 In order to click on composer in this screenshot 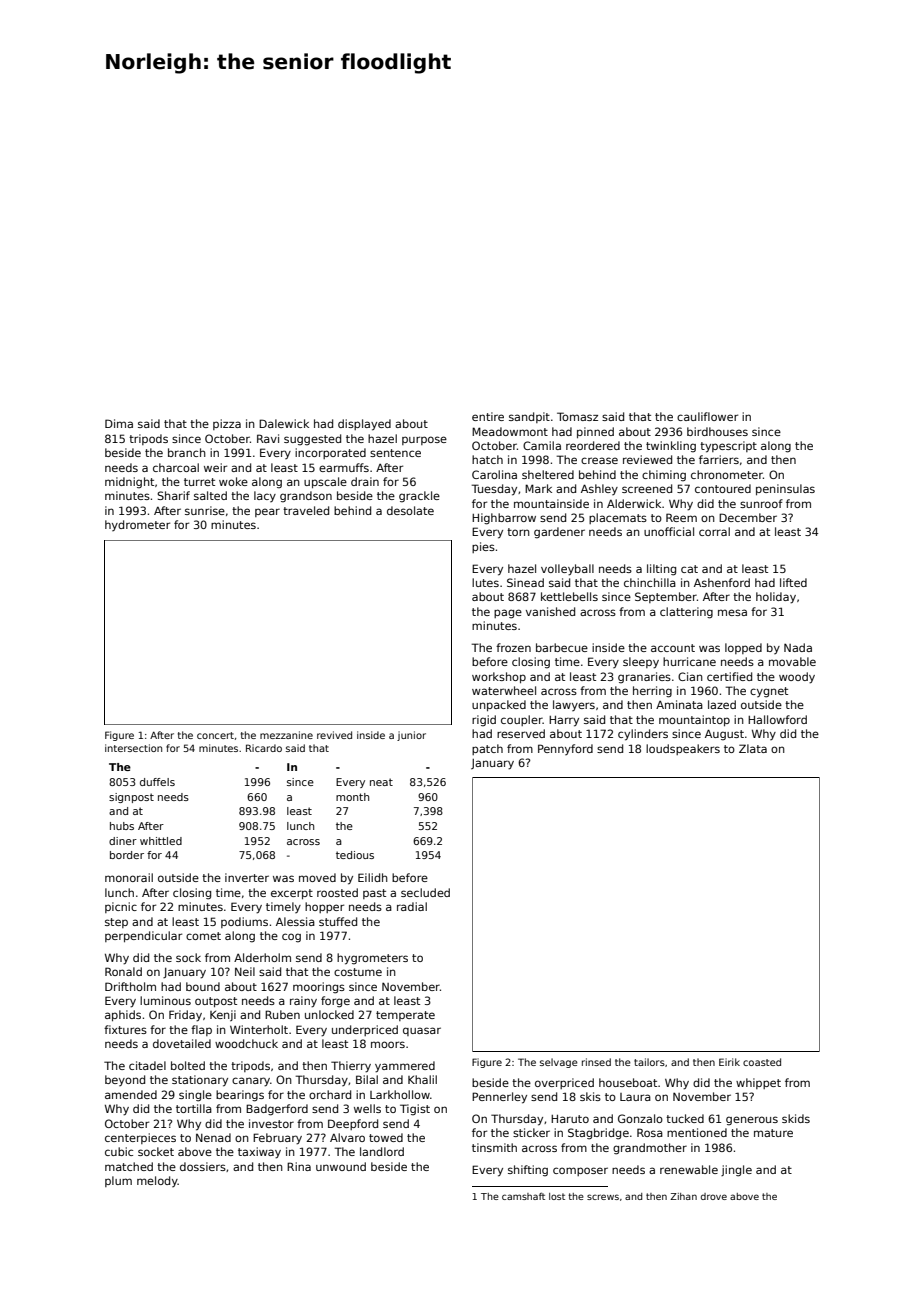, I will do `click(580, 1171)`.
